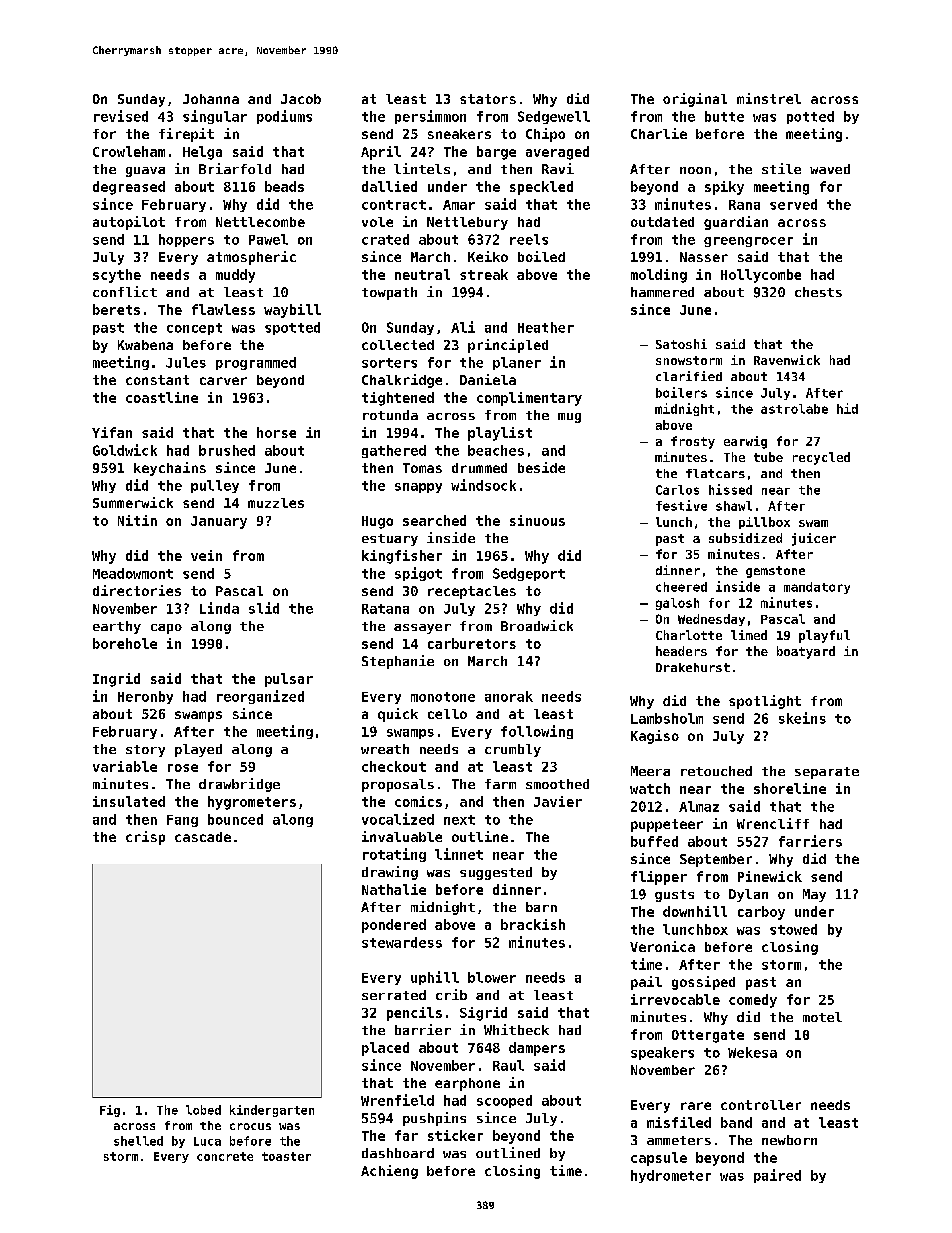  What do you see at coordinates (745, 442) in the screenshot?
I see `earwig` at bounding box center [745, 442].
